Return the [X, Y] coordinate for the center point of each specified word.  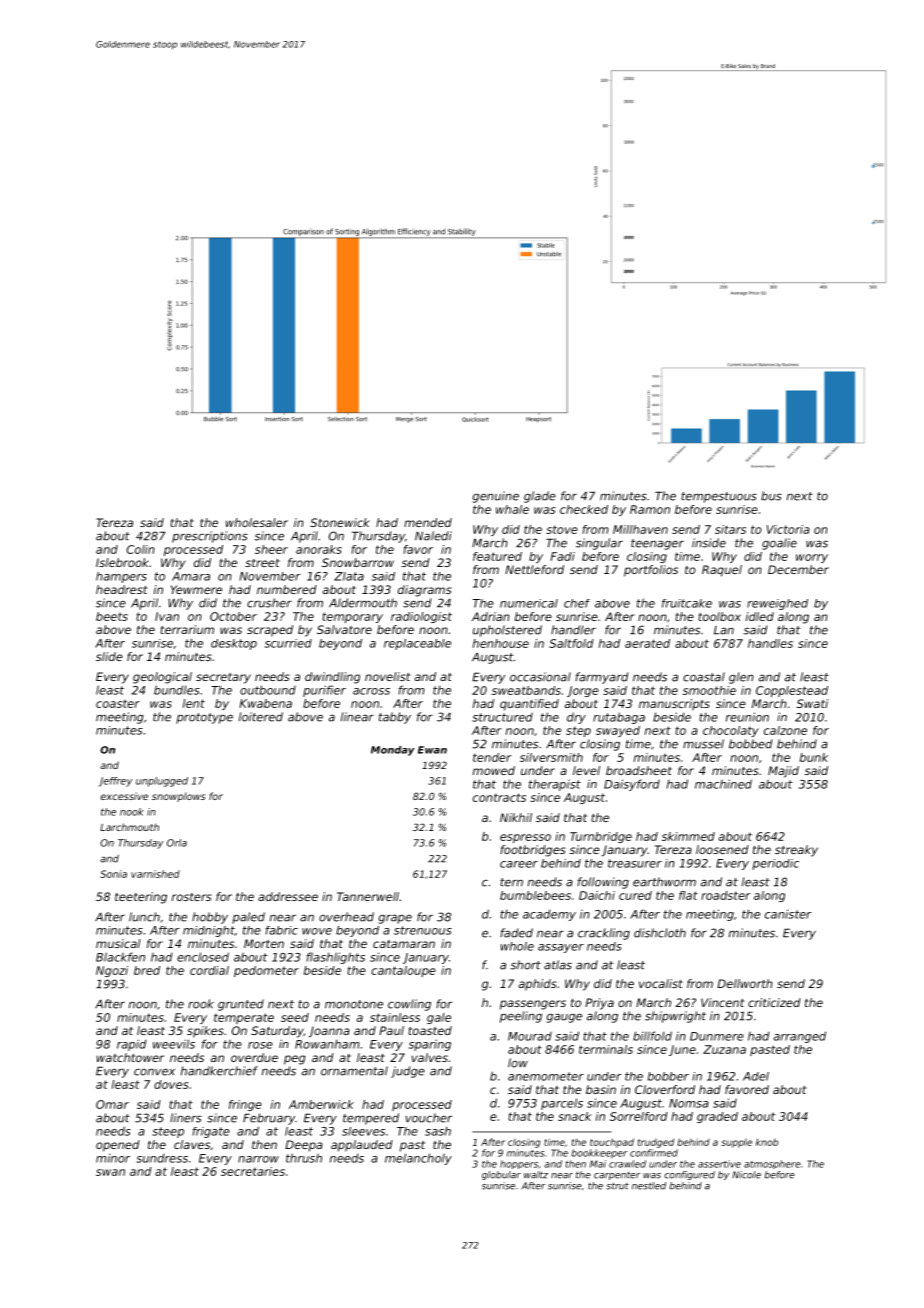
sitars [730, 529]
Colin [141, 549]
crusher [269, 603]
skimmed [688, 836]
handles [770, 643]
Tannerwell [368, 896]
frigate [211, 1132]
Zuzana [724, 1049]
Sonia [113, 874]
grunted [241, 1005]
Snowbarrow [358, 562]
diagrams [425, 591]
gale [439, 1018]
